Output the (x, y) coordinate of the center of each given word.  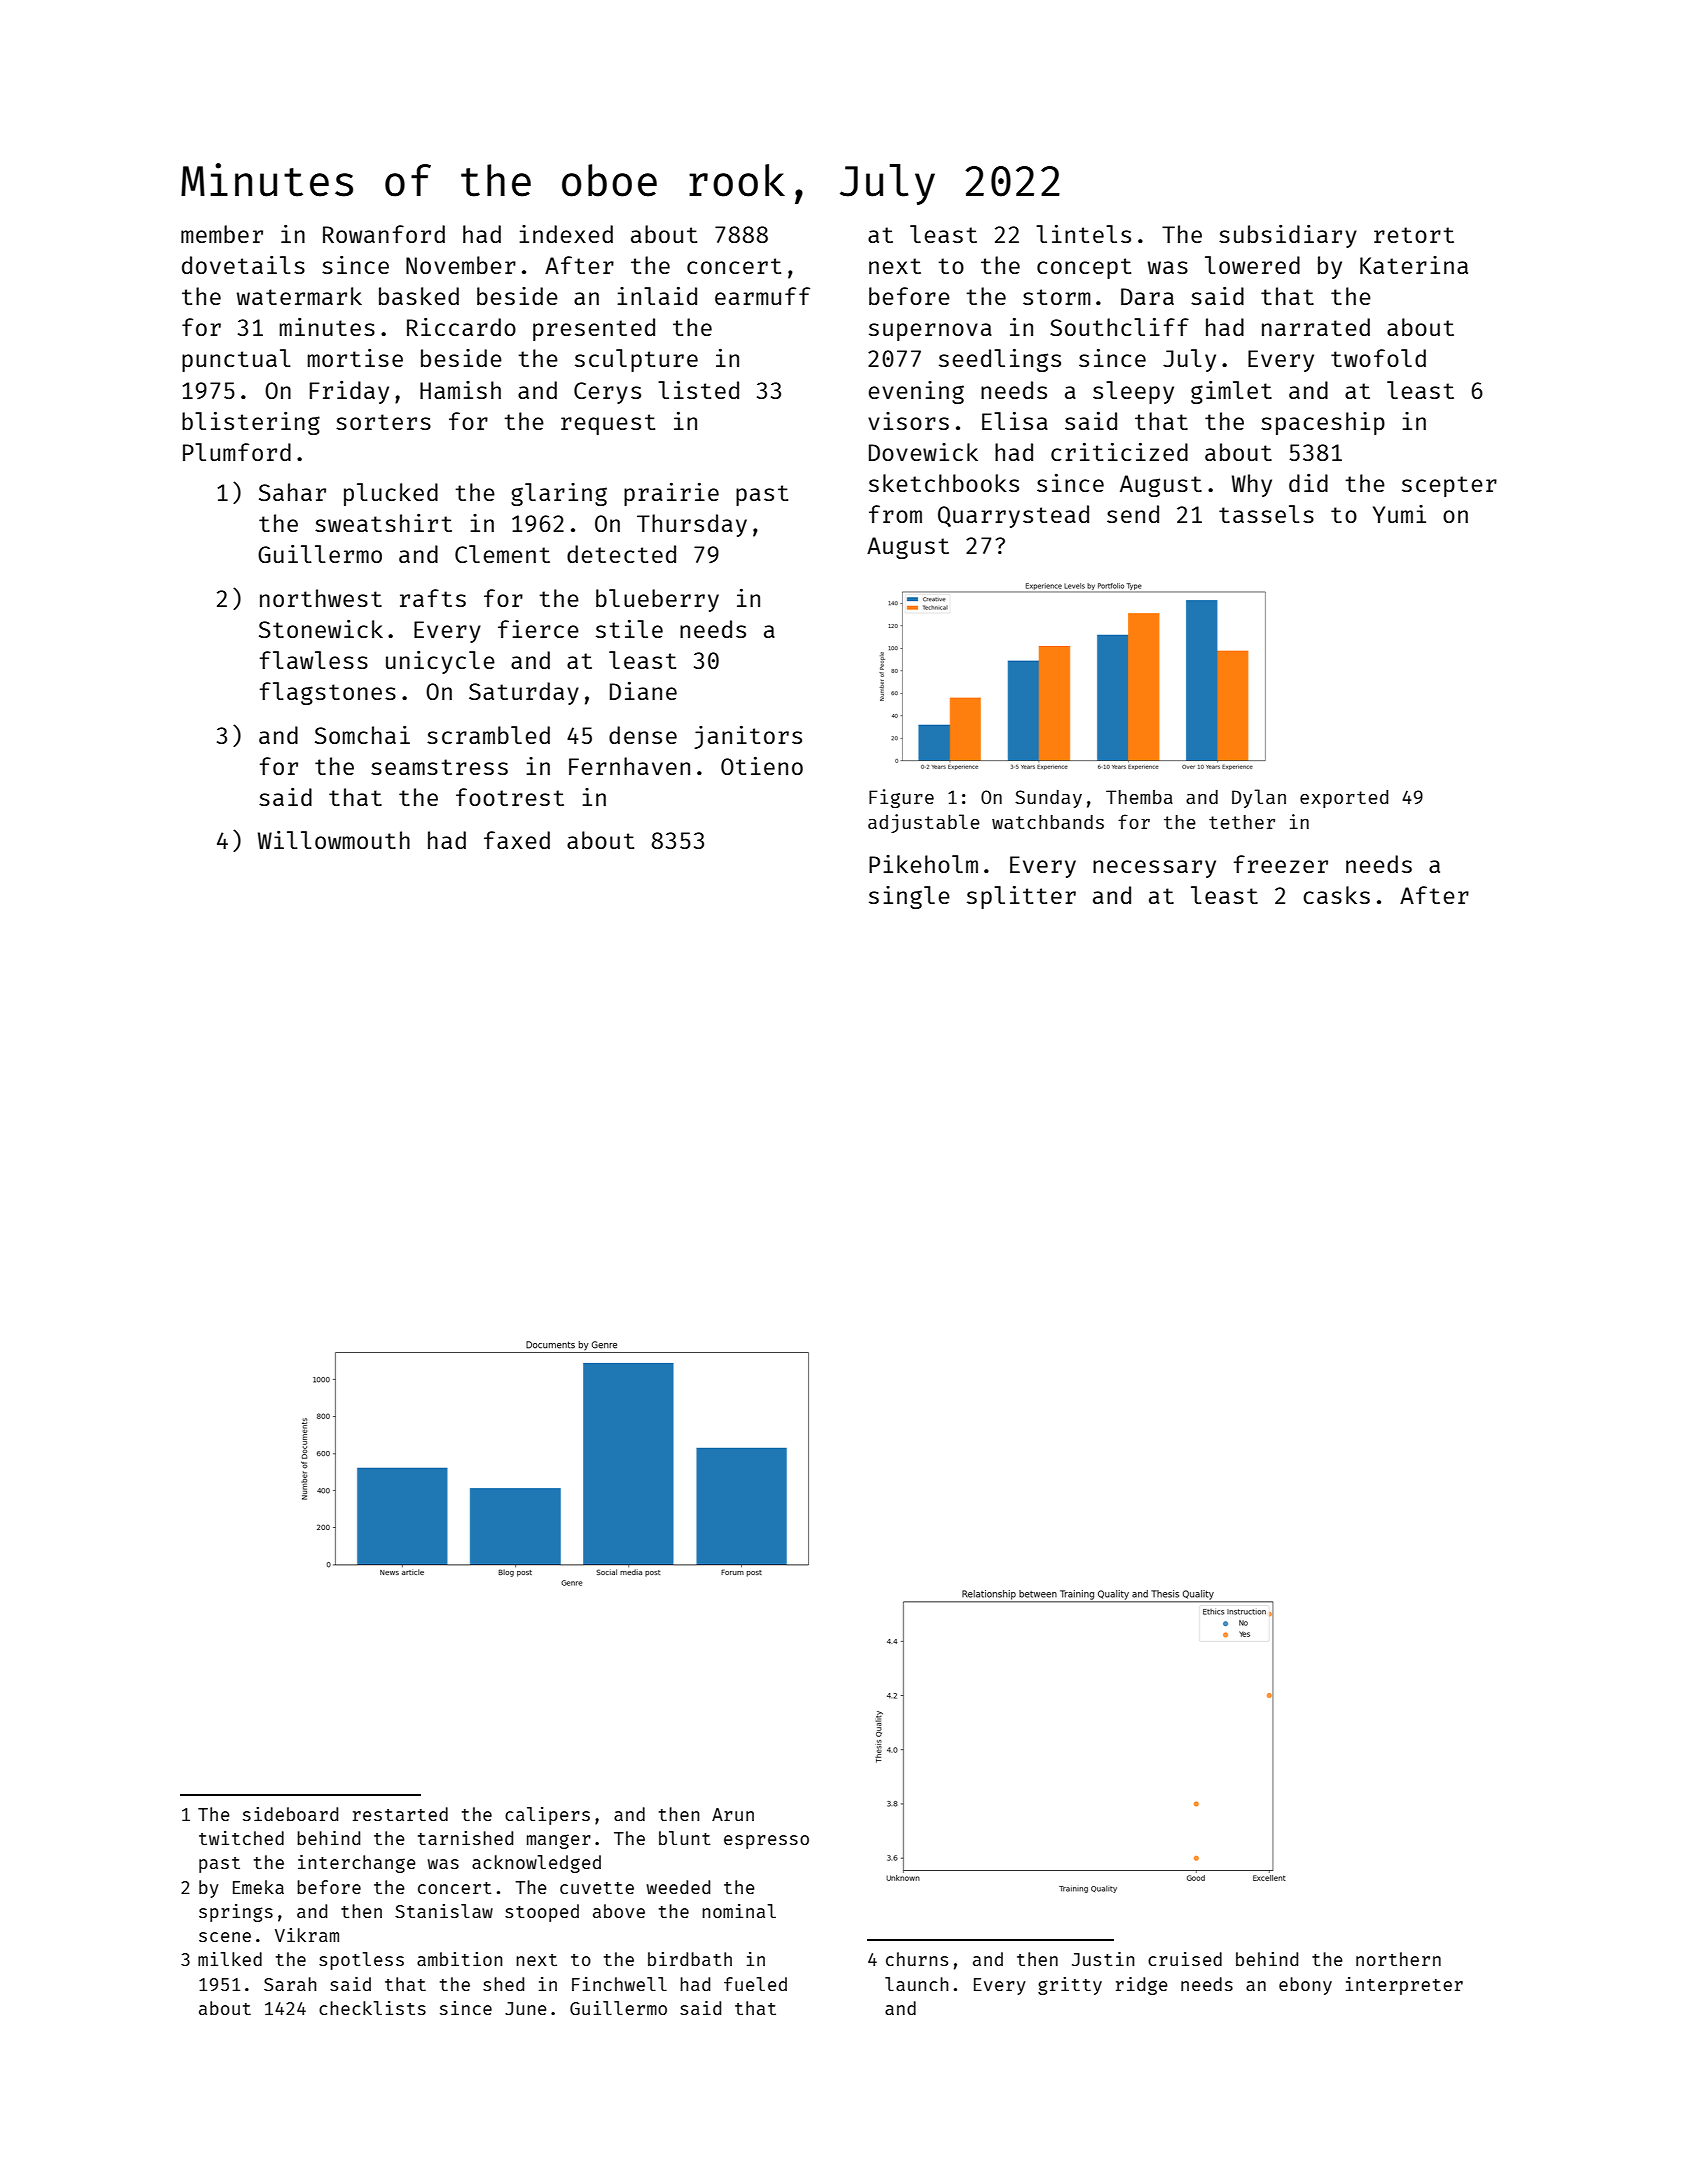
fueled (755, 1984)
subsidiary (1288, 236)
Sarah (290, 1984)
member (222, 234)
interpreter (1404, 1986)
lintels (1083, 234)
